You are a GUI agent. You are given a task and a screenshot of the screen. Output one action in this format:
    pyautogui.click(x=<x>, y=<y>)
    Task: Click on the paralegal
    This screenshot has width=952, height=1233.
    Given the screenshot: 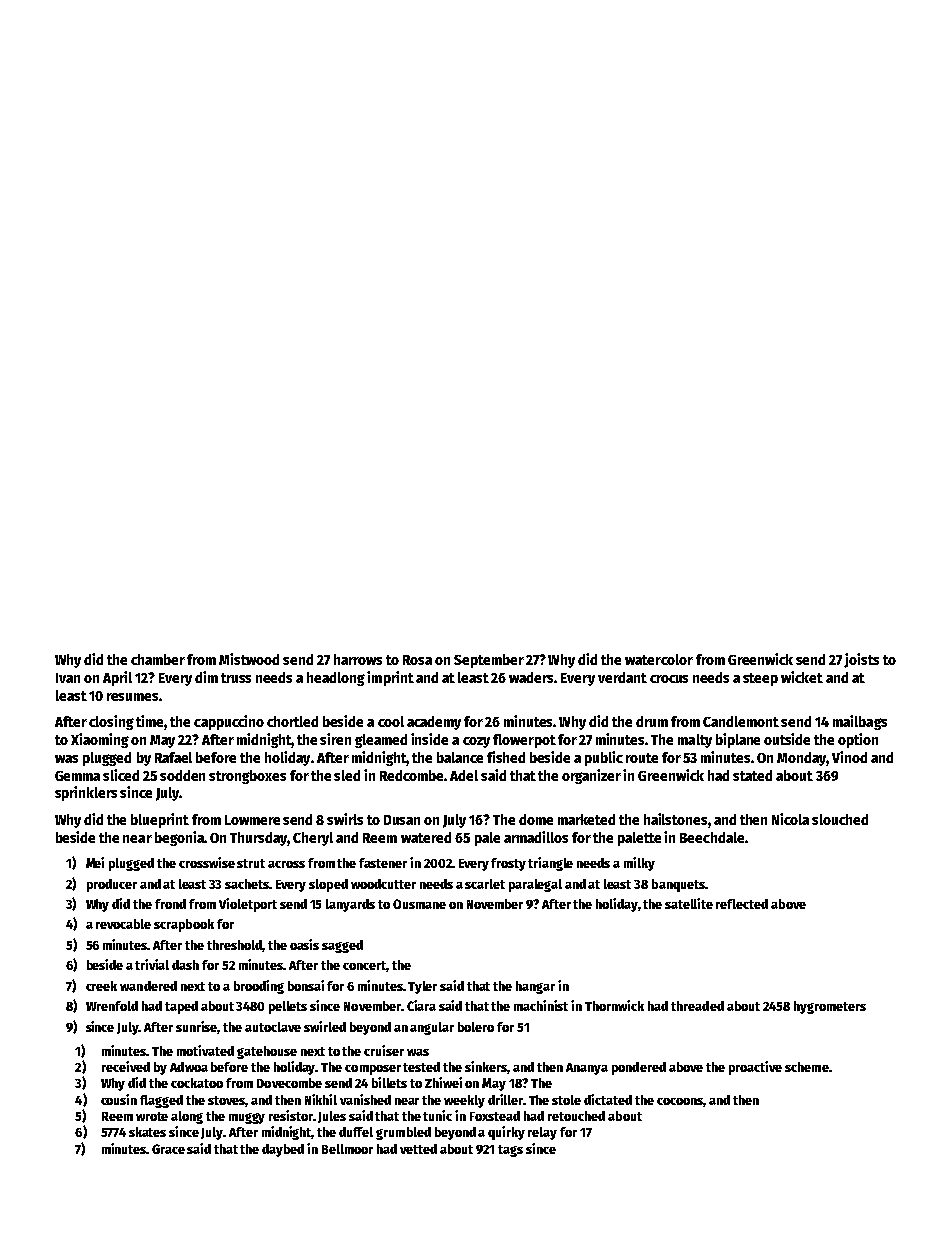 What is the action you would take?
    pyautogui.click(x=535, y=885)
